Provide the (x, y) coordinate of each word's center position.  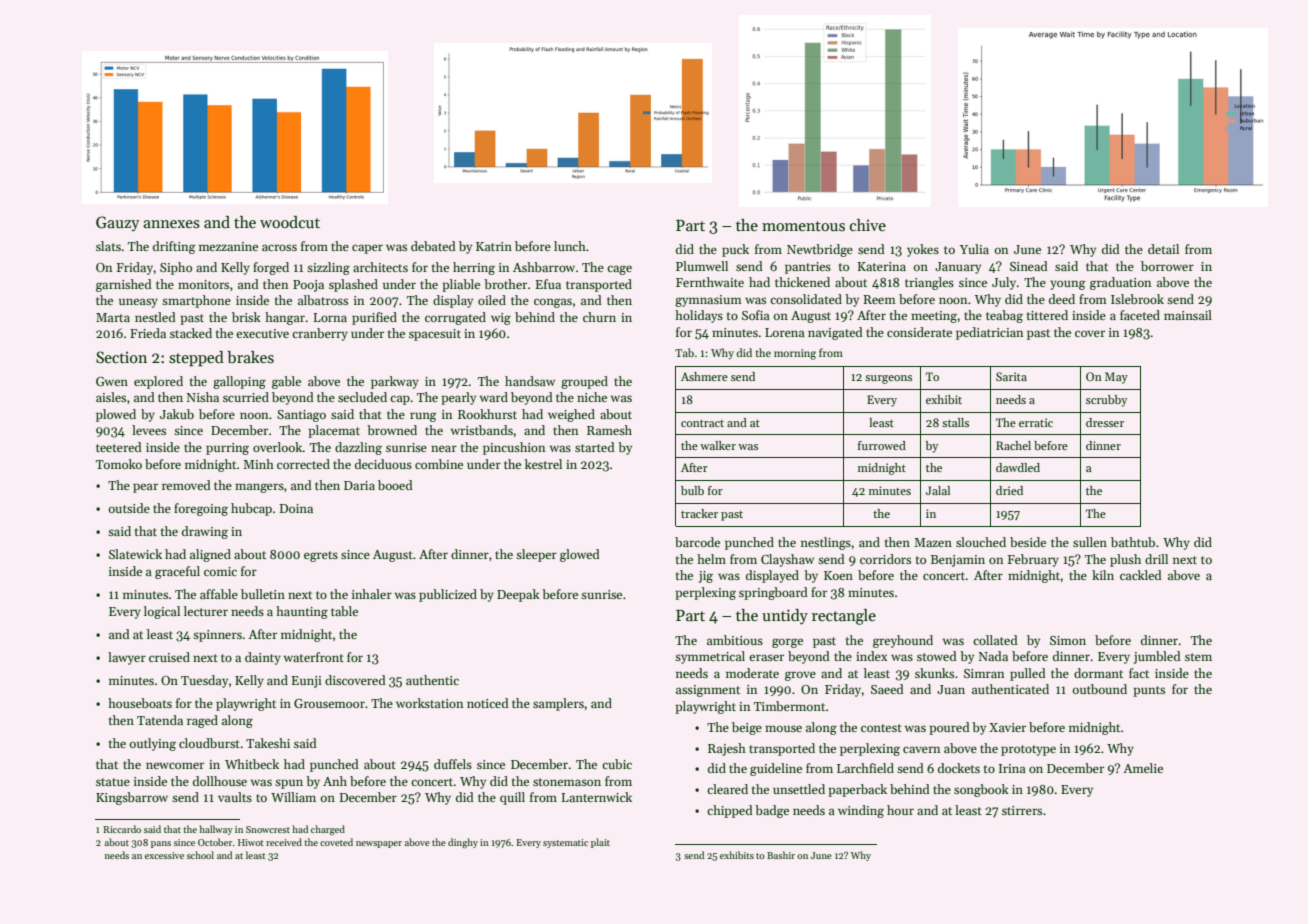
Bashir (781, 855)
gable (286, 382)
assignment (708, 691)
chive (868, 225)
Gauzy (118, 224)
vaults (235, 797)
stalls (955, 422)
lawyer (127, 658)
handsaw (530, 381)
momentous (803, 226)
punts (1149, 691)
